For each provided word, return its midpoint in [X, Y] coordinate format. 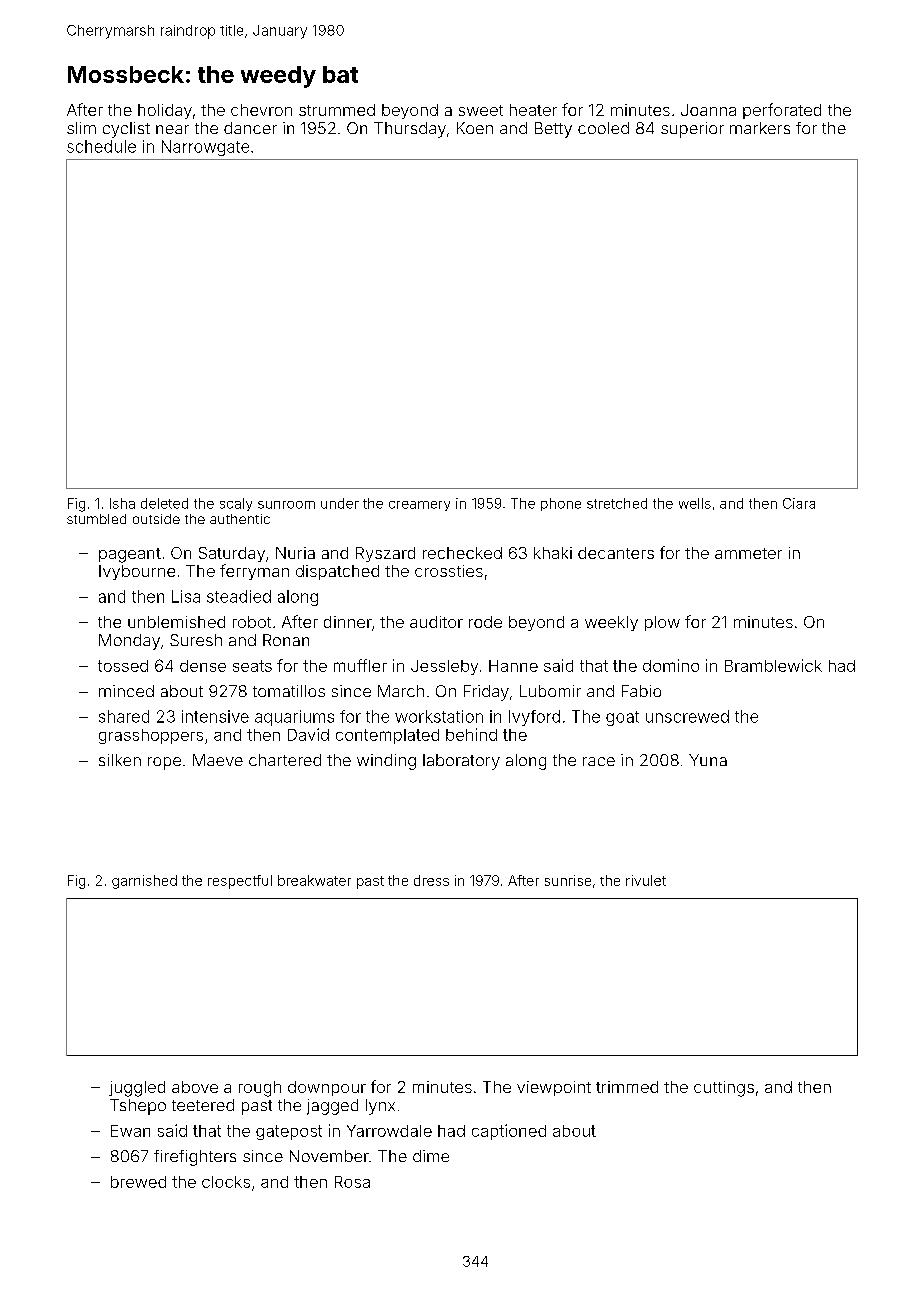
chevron [261, 110]
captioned [509, 1132]
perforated [782, 111]
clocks [226, 1182]
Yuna [708, 760]
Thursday [410, 130]
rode [485, 622]
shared [124, 716]
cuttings [724, 1089]
